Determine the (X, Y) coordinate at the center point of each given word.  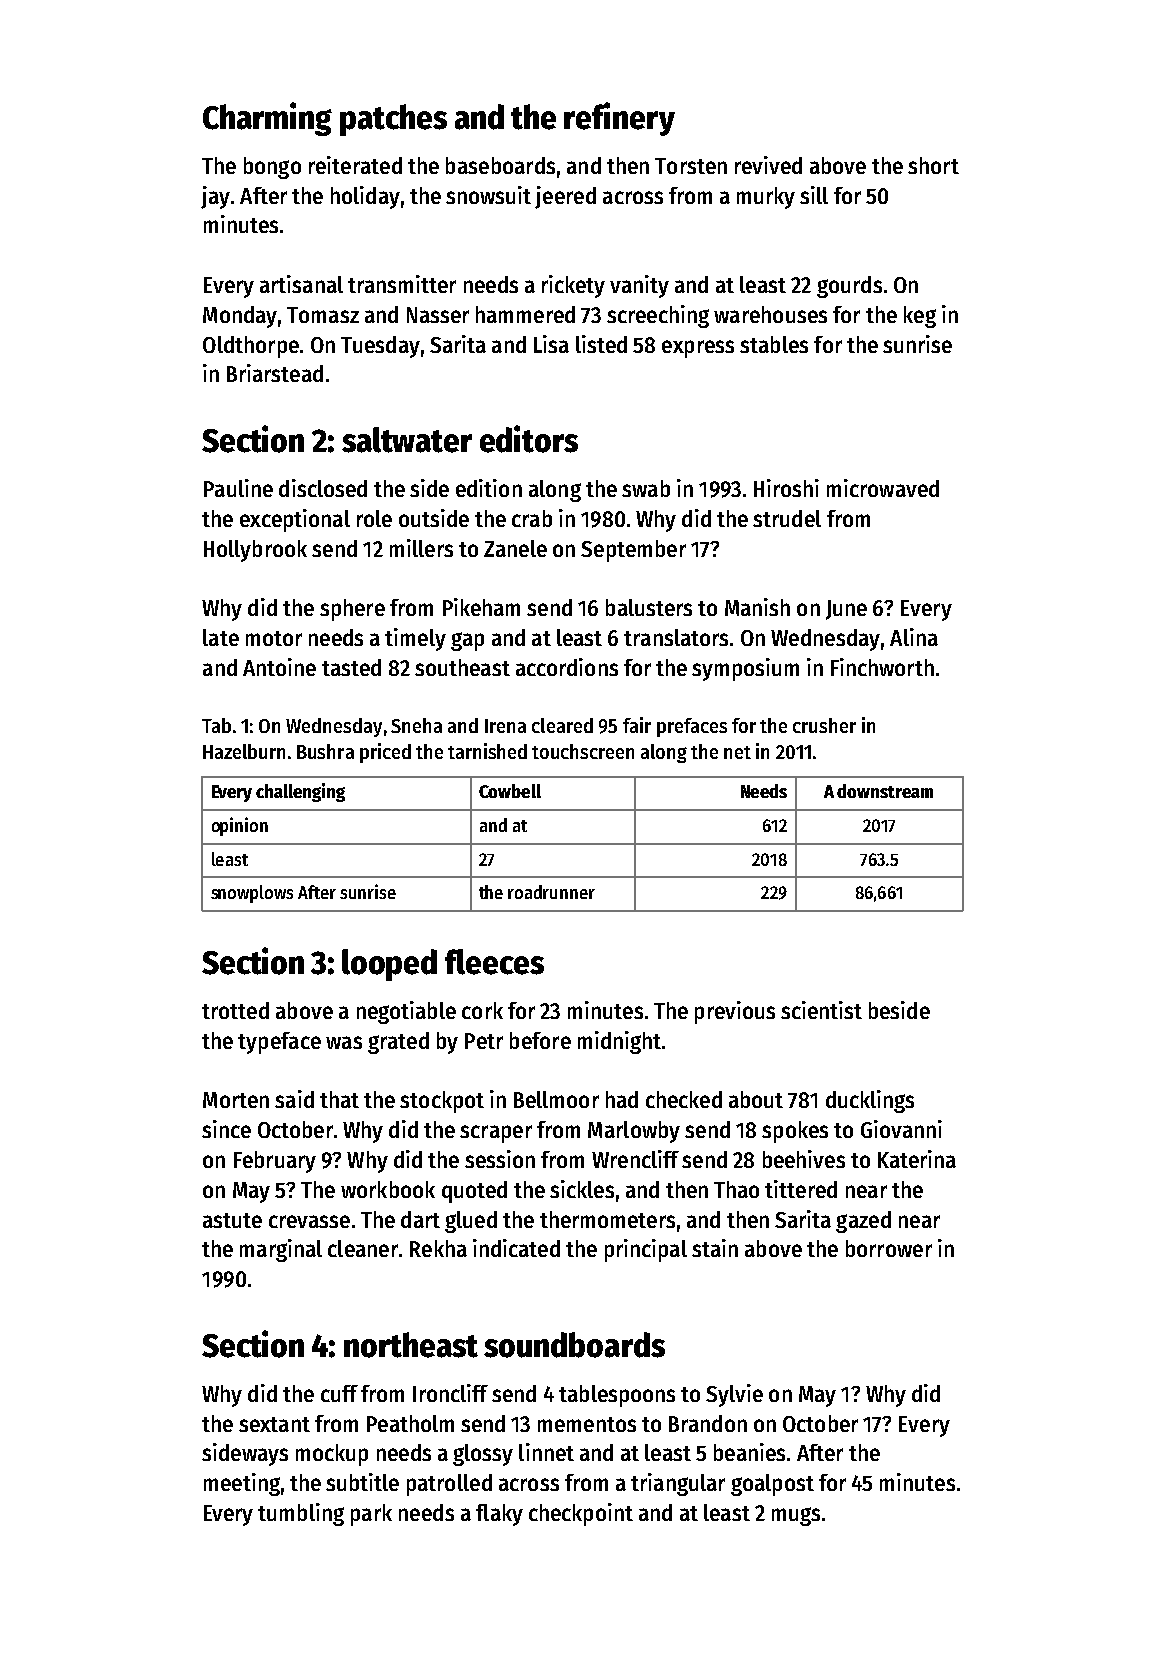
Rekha (438, 1248)
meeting (242, 1484)
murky (766, 198)
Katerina (917, 1159)
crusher (824, 725)
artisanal (301, 284)
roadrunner (551, 892)
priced (385, 753)
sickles (582, 1189)
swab (646, 488)
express (698, 349)
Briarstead (275, 373)
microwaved (883, 488)
